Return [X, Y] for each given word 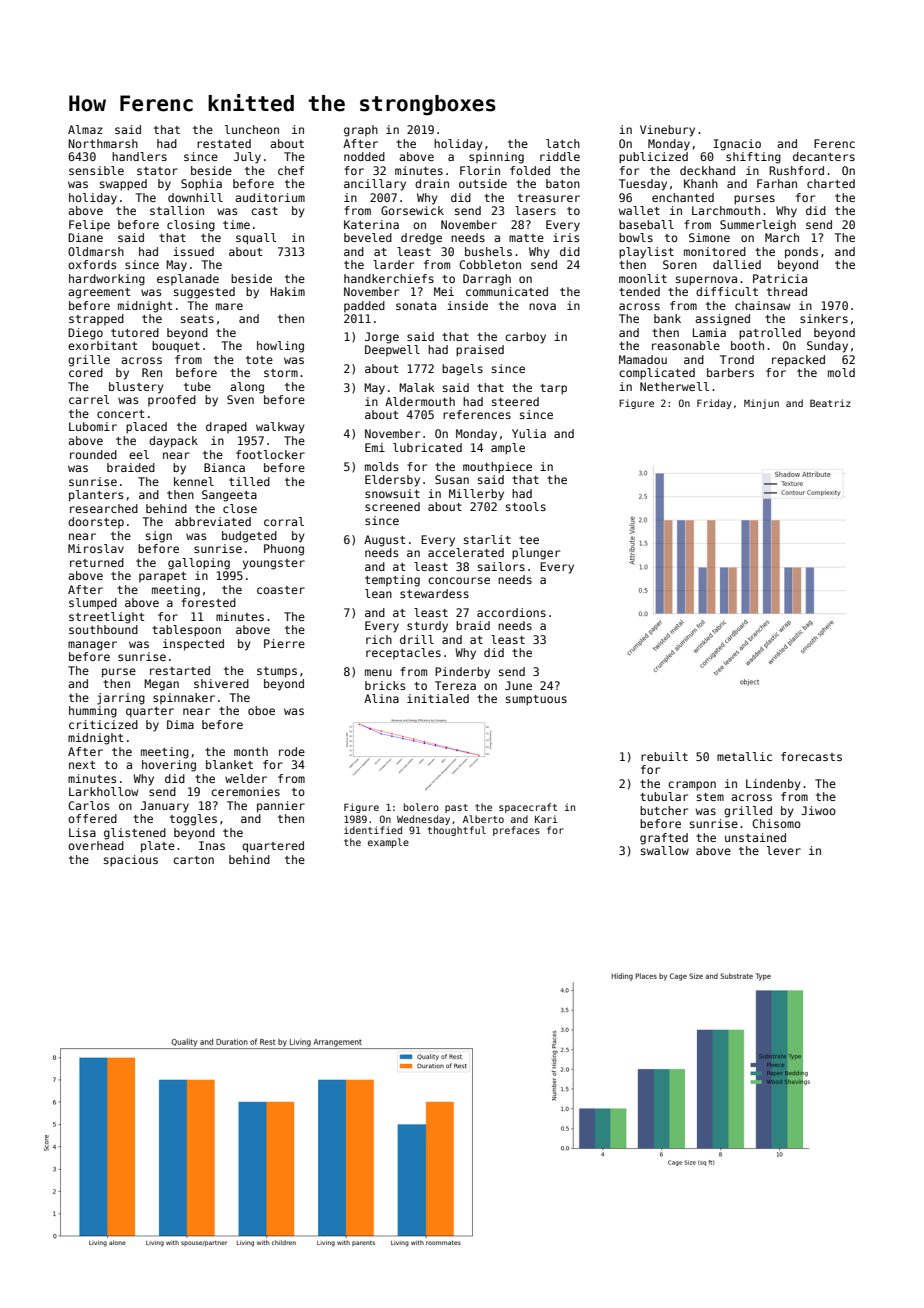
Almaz [85, 129]
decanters [824, 156]
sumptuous [536, 700]
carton [193, 860]
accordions [511, 612]
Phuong [284, 550]
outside [483, 183]
